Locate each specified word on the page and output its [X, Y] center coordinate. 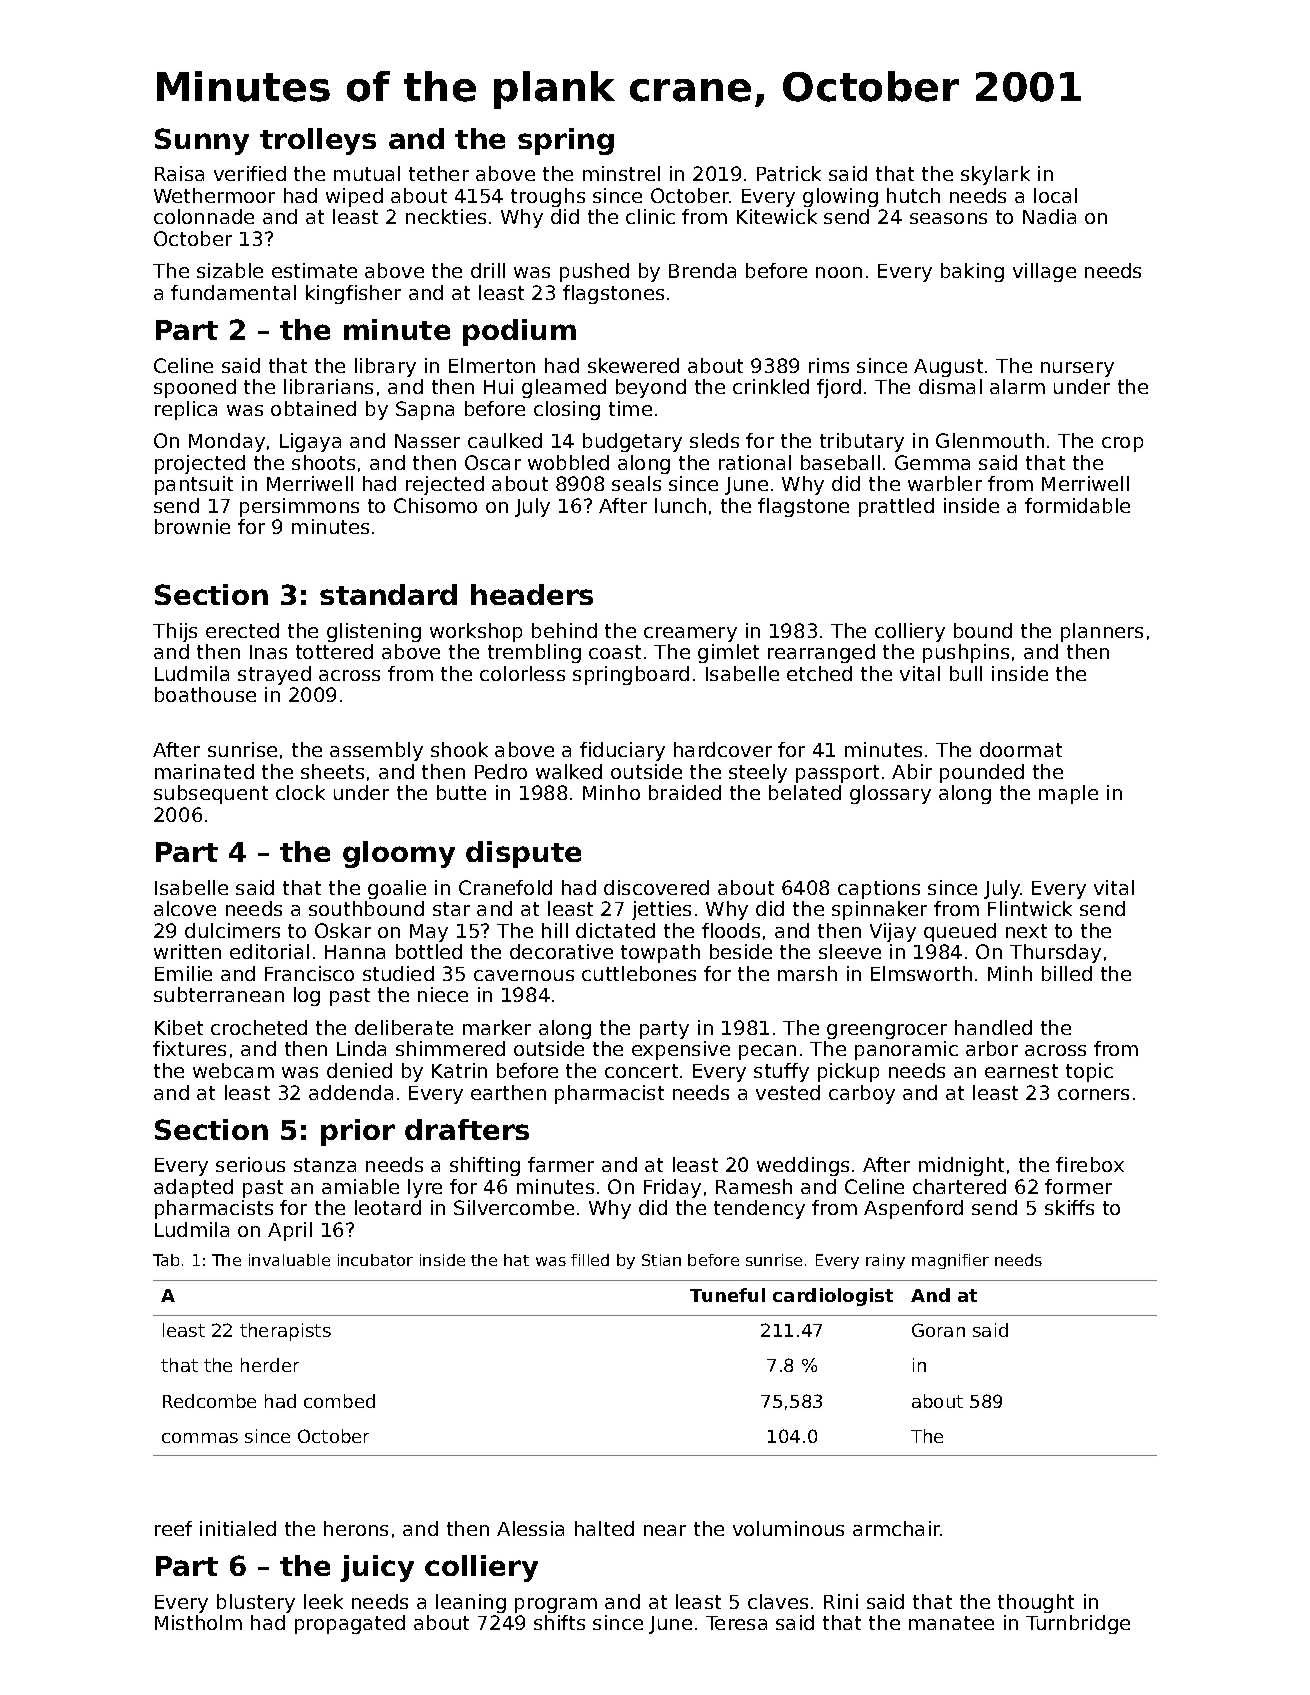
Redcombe [209, 1401]
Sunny [202, 141]
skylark [995, 175]
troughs [548, 197]
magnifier [950, 1261]
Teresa [736, 1623]
